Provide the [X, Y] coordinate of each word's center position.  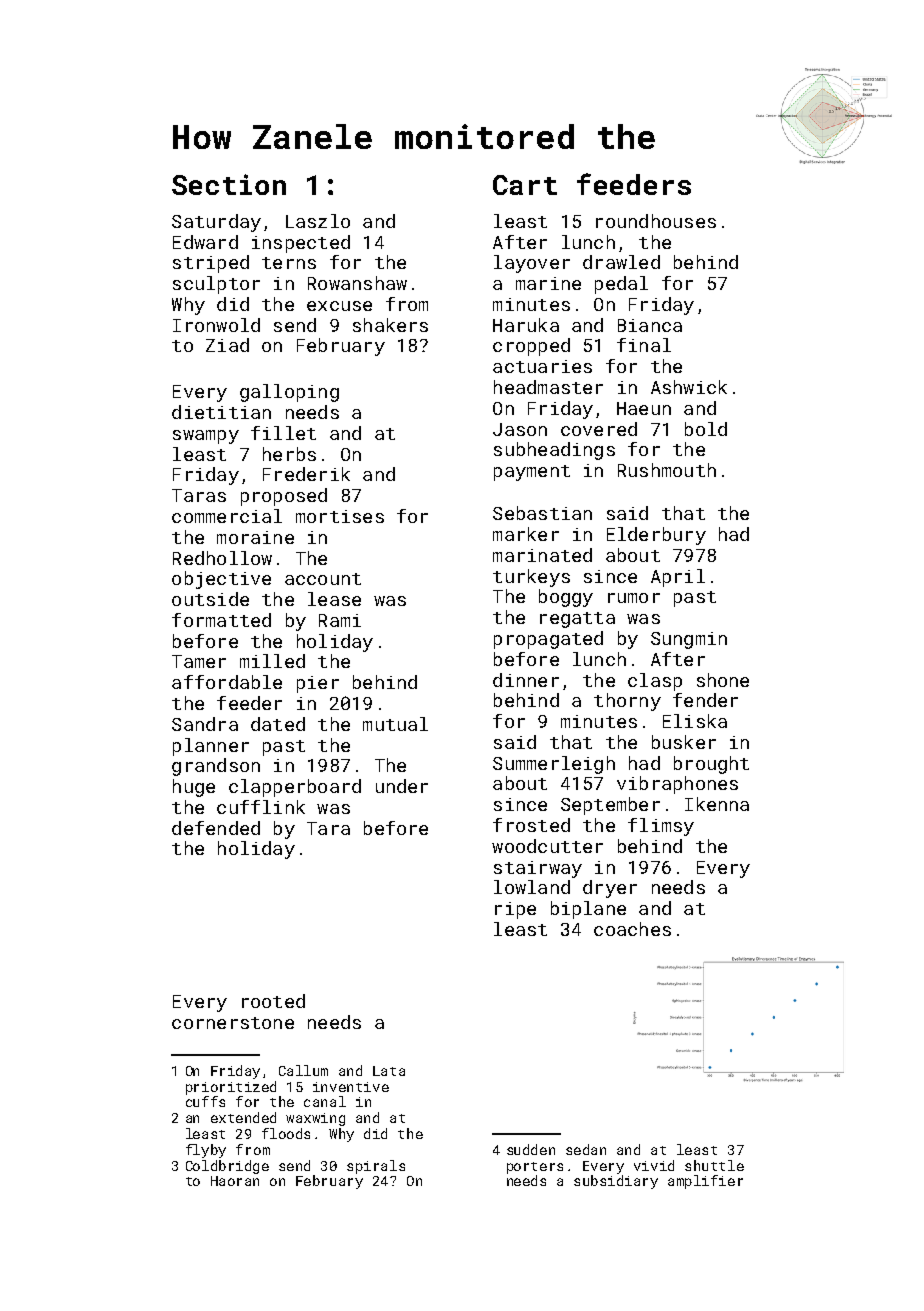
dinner [526, 680]
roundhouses [656, 221]
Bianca [650, 325]
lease [334, 599]
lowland [532, 887]
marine [548, 283]
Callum [303, 1070]
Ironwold [216, 325]
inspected [301, 244]
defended [216, 828]
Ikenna [717, 804]
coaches [632, 929]
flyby [206, 1151]
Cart [525, 185]
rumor [634, 598]
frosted [531, 825]
